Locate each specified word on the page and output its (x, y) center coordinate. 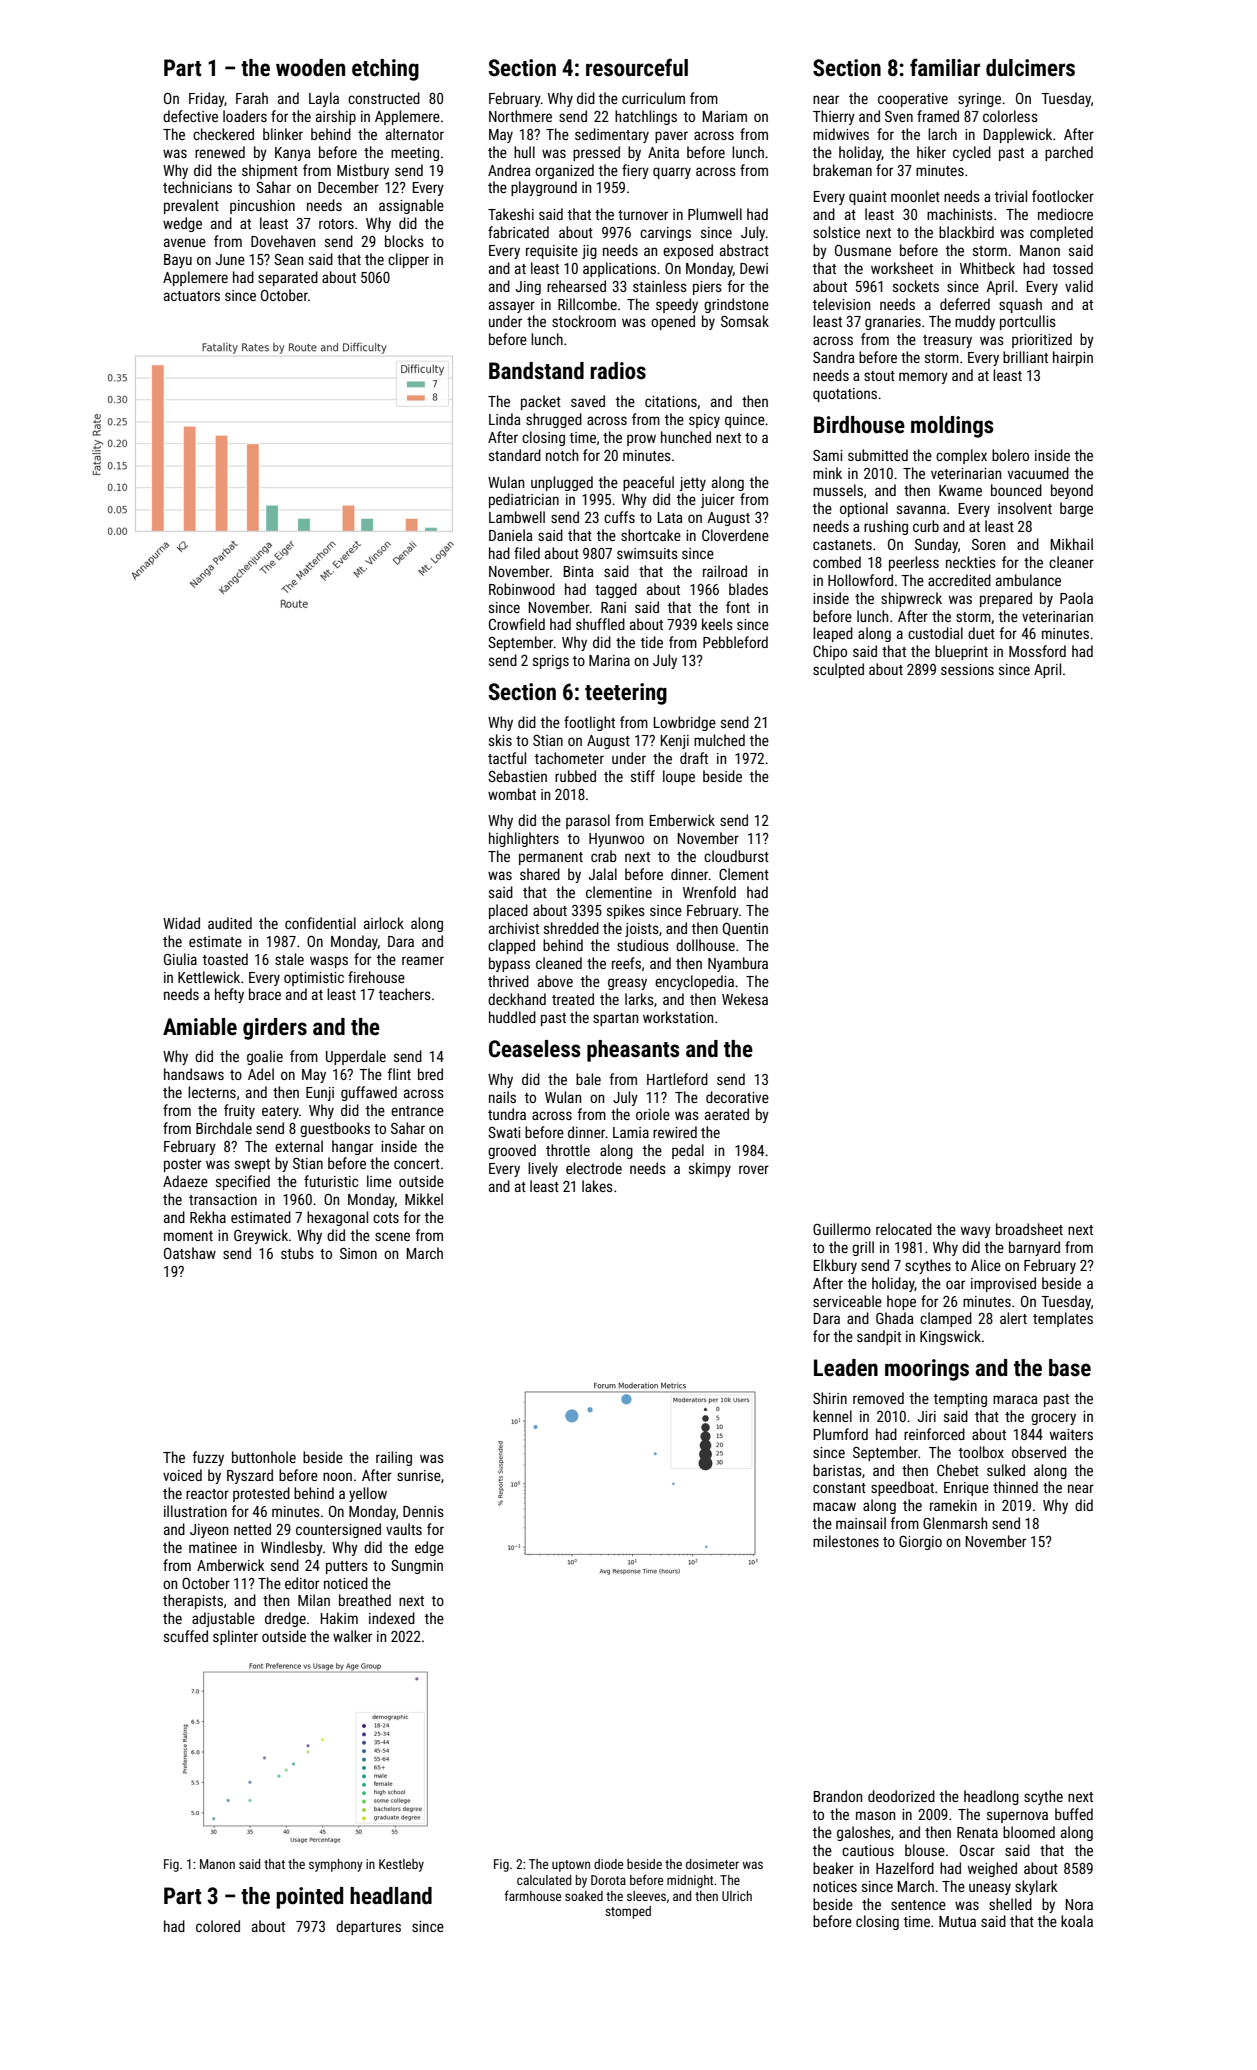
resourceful (637, 67)
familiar (945, 67)
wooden (310, 68)
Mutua (957, 1921)
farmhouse (533, 1895)
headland (391, 1896)
